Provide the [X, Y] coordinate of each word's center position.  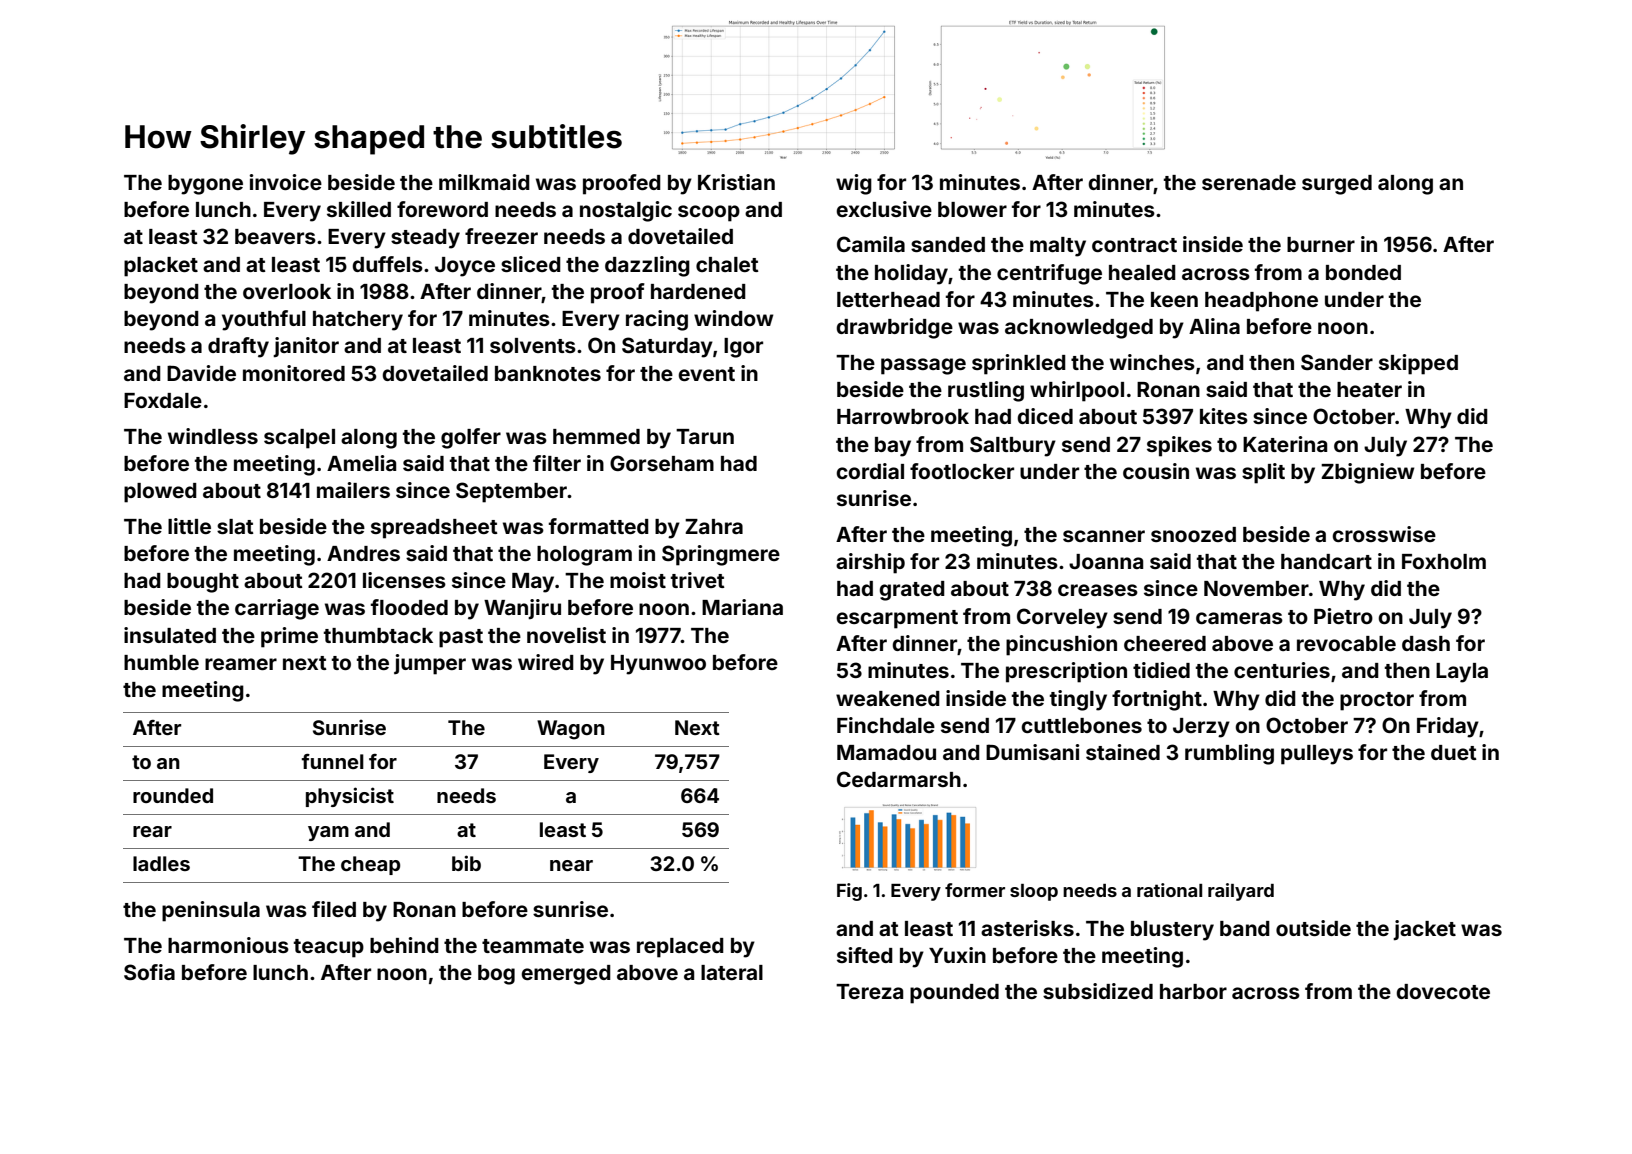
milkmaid [484, 182]
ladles [161, 863]
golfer [471, 438]
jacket [1424, 930]
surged [1337, 185]
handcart [1326, 561]
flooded [409, 607]
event [706, 374]
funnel [333, 761]
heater [1369, 389]
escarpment [897, 619]
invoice [286, 182]
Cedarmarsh [899, 779]
